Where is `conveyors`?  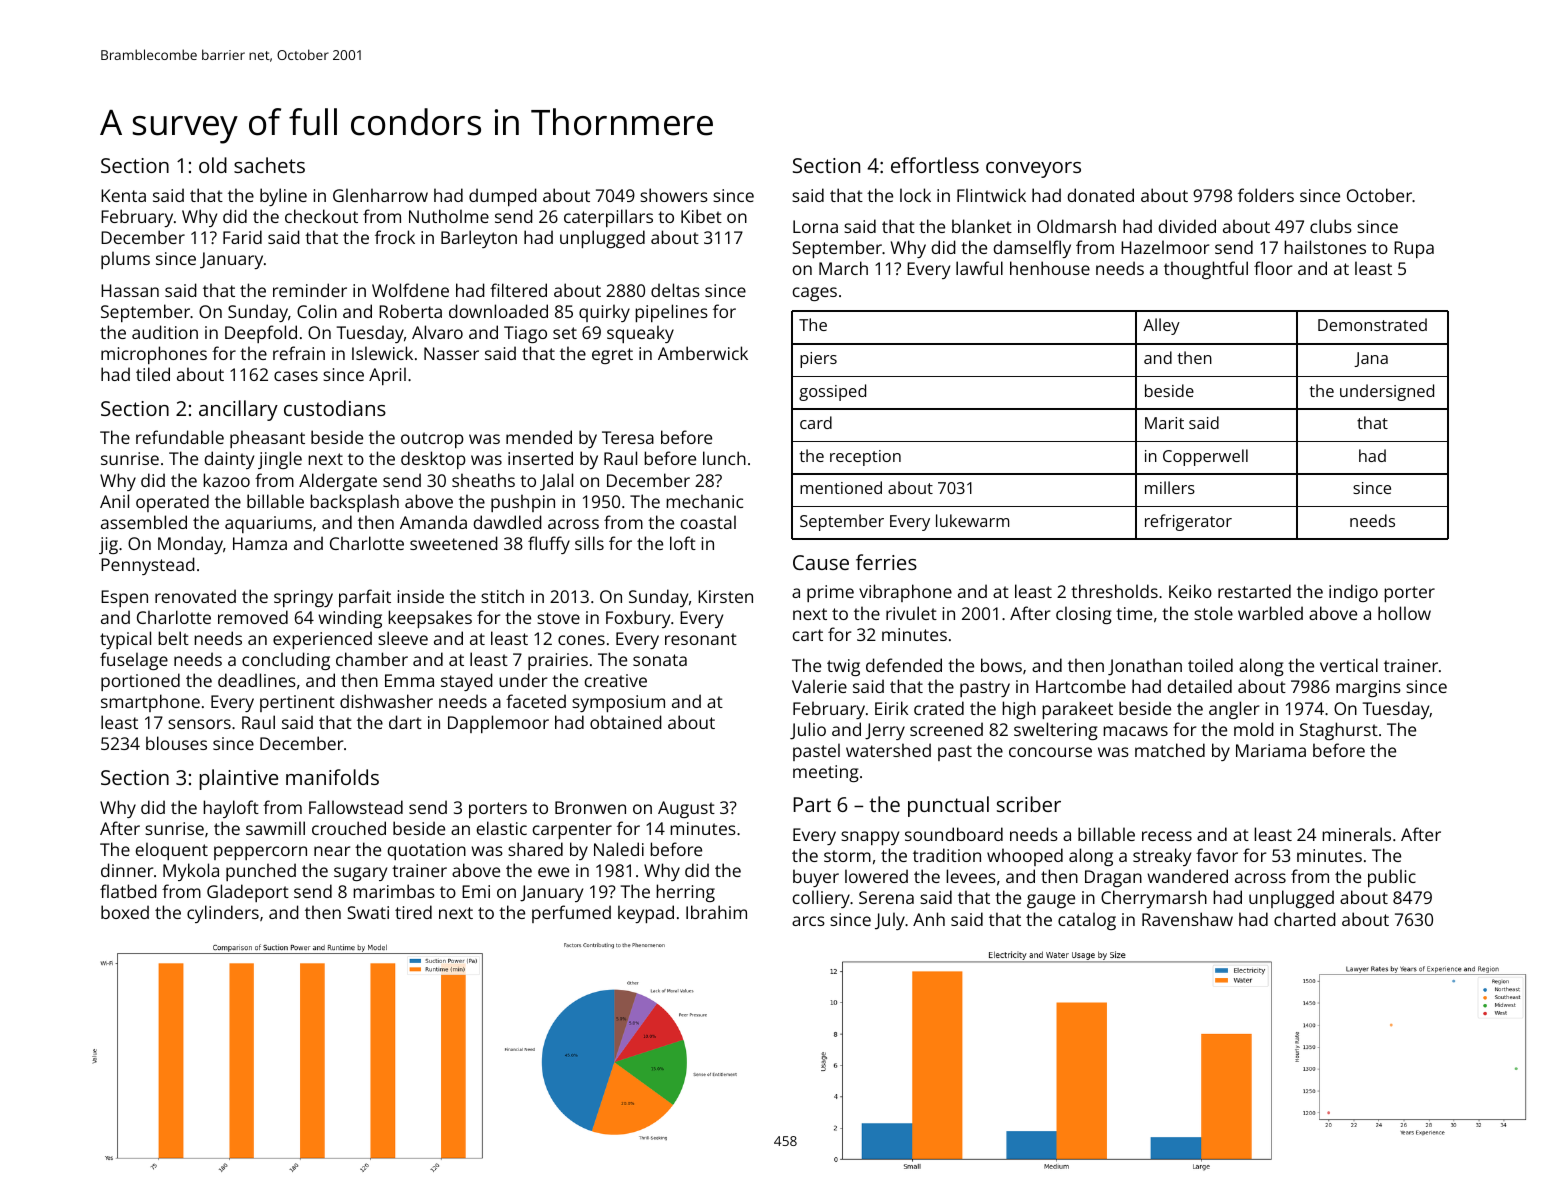
conveyors is located at coordinates (1033, 170).
